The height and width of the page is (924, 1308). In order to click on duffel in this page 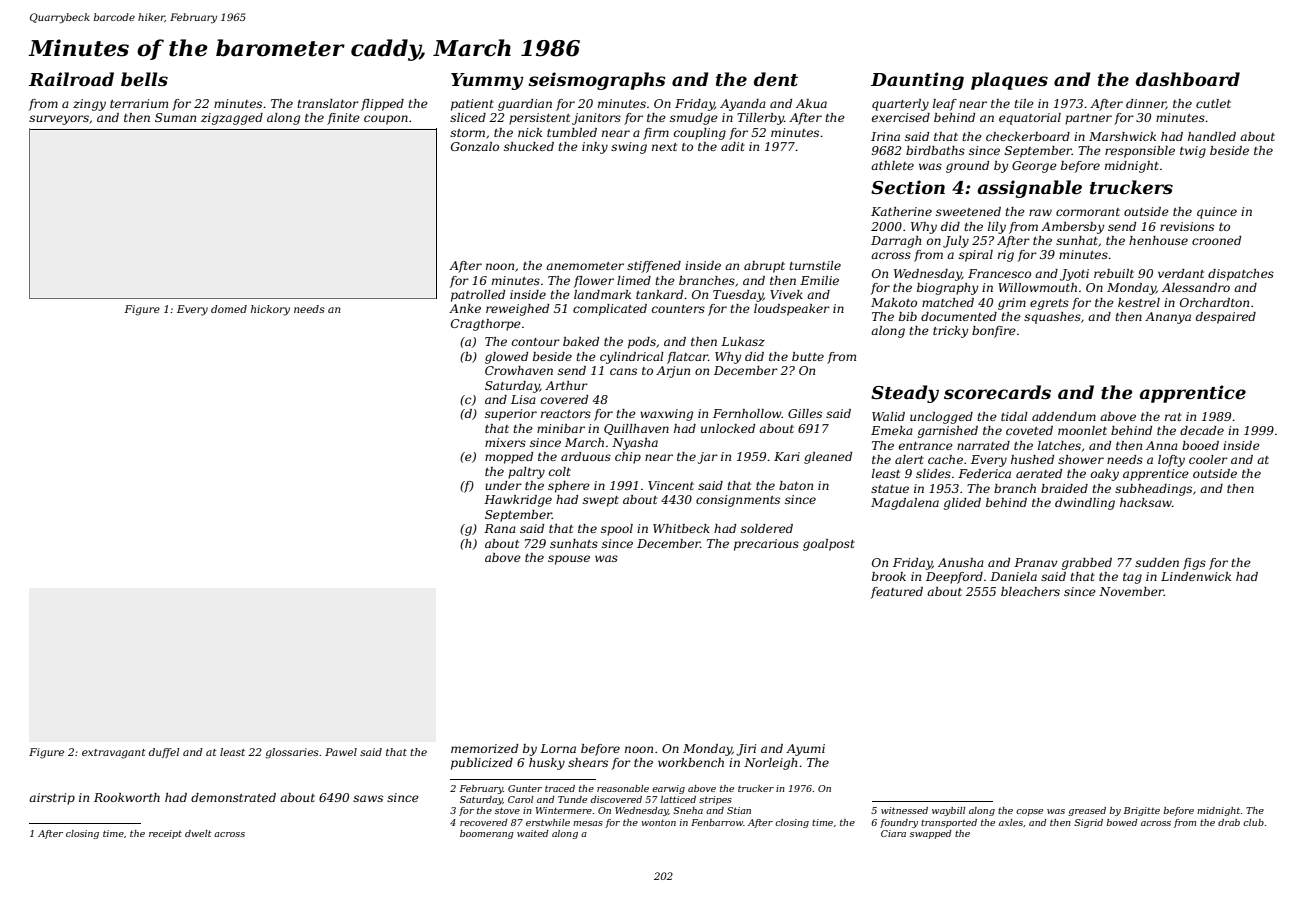, I will do `click(164, 753)`.
